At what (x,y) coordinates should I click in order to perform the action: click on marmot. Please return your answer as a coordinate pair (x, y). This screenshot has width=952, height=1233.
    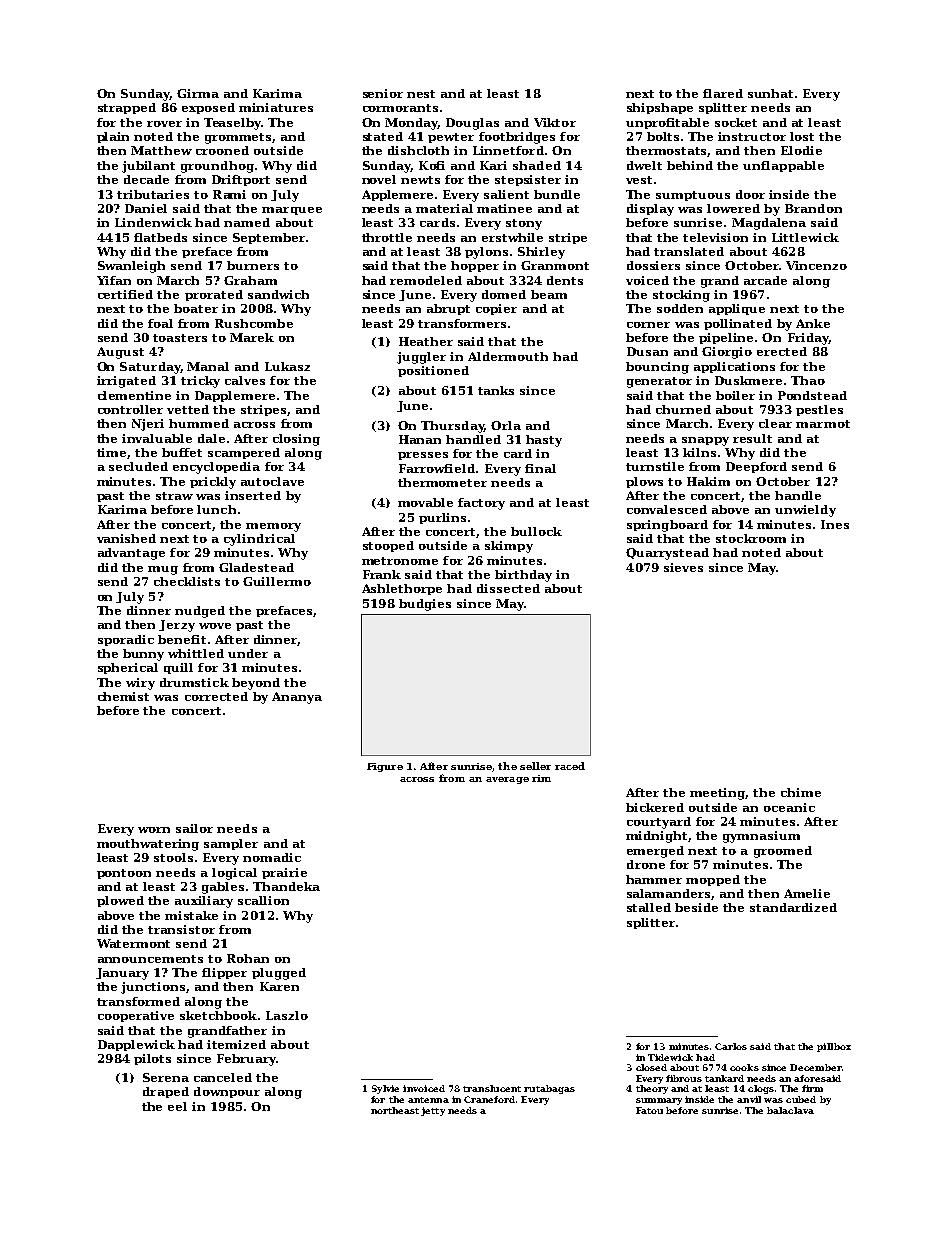
    Looking at the image, I should click on (823, 424).
